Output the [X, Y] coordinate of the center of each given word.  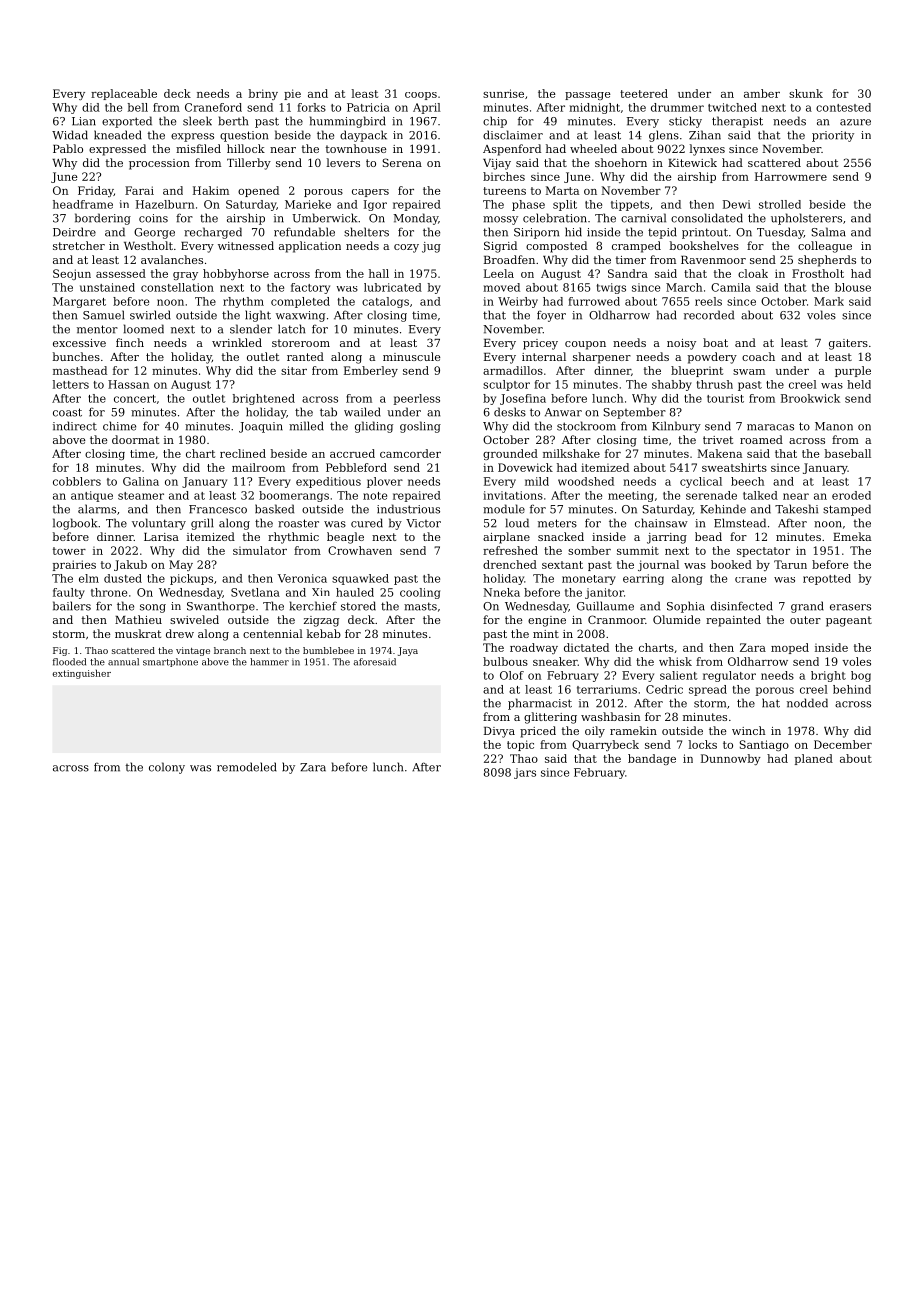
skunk [806, 93]
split [565, 205]
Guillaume [605, 606]
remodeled [247, 767]
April [427, 108]
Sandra [628, 273]
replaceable [124, 94]
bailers [72, 606]
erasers [850, 607]
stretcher [79, 245]
